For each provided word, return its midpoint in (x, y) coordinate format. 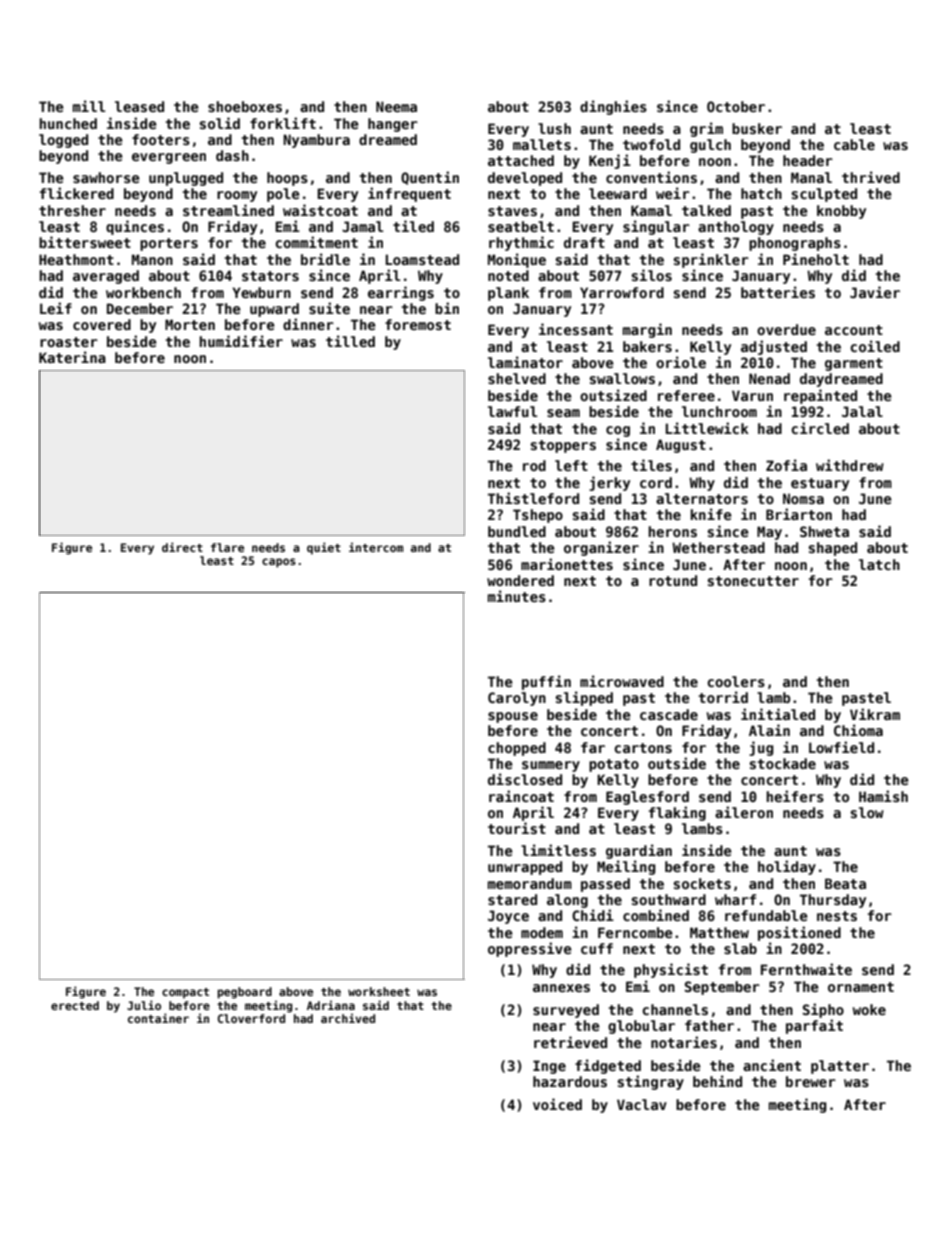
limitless (558, 850)
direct (182, 547)
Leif (56, 308)
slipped (584, 698)
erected (75, 1005)
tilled (350, 341)
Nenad (769, 378)
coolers (736, 681)
